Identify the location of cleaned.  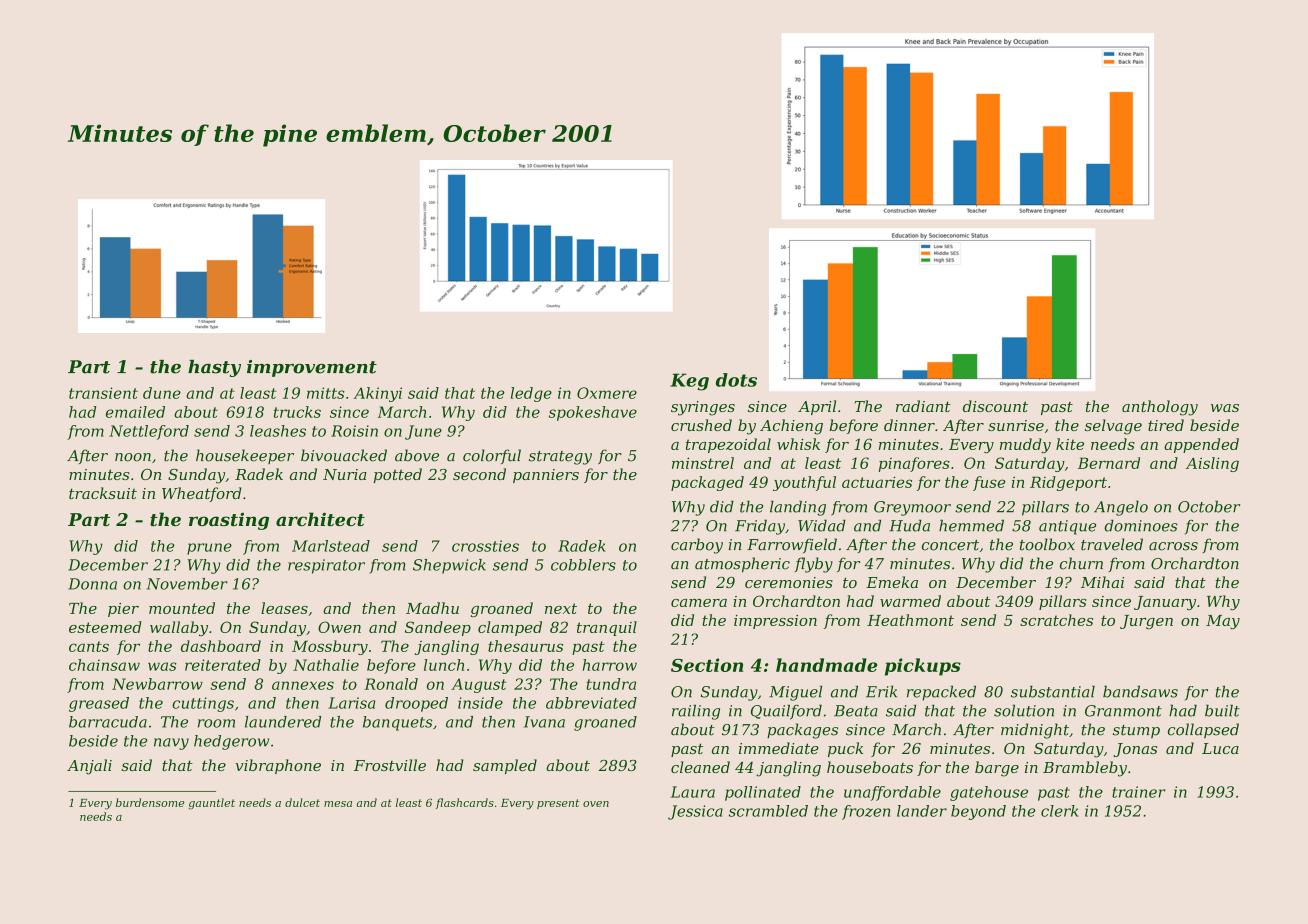
(700, 767).
